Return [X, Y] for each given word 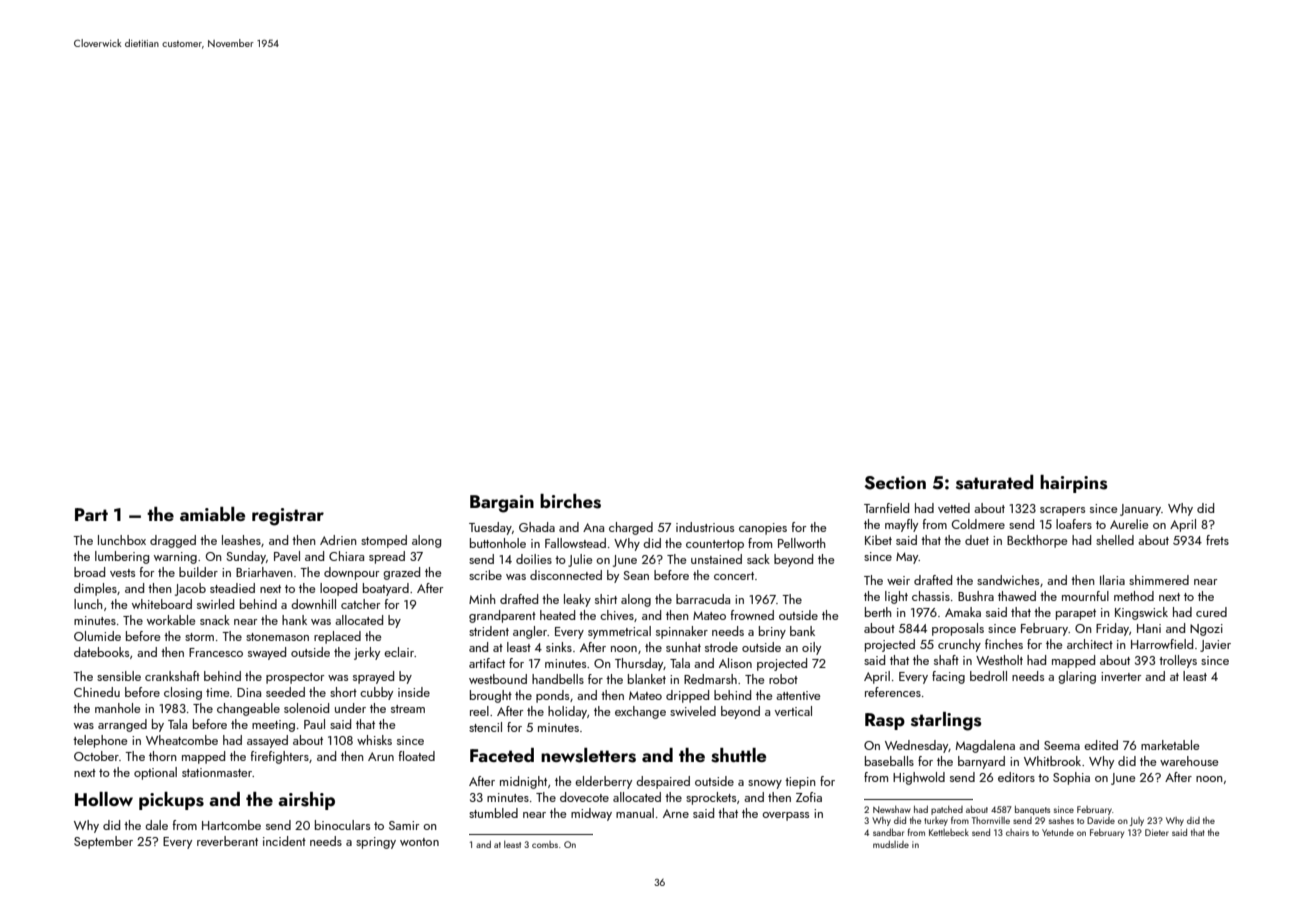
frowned [752, 615]
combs [545, 844]
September [103, 842]
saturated [995, 482]
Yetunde [1058, 832]
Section [895, 483]
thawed [1017, 596]
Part [91, 514]
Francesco [216, 652]
